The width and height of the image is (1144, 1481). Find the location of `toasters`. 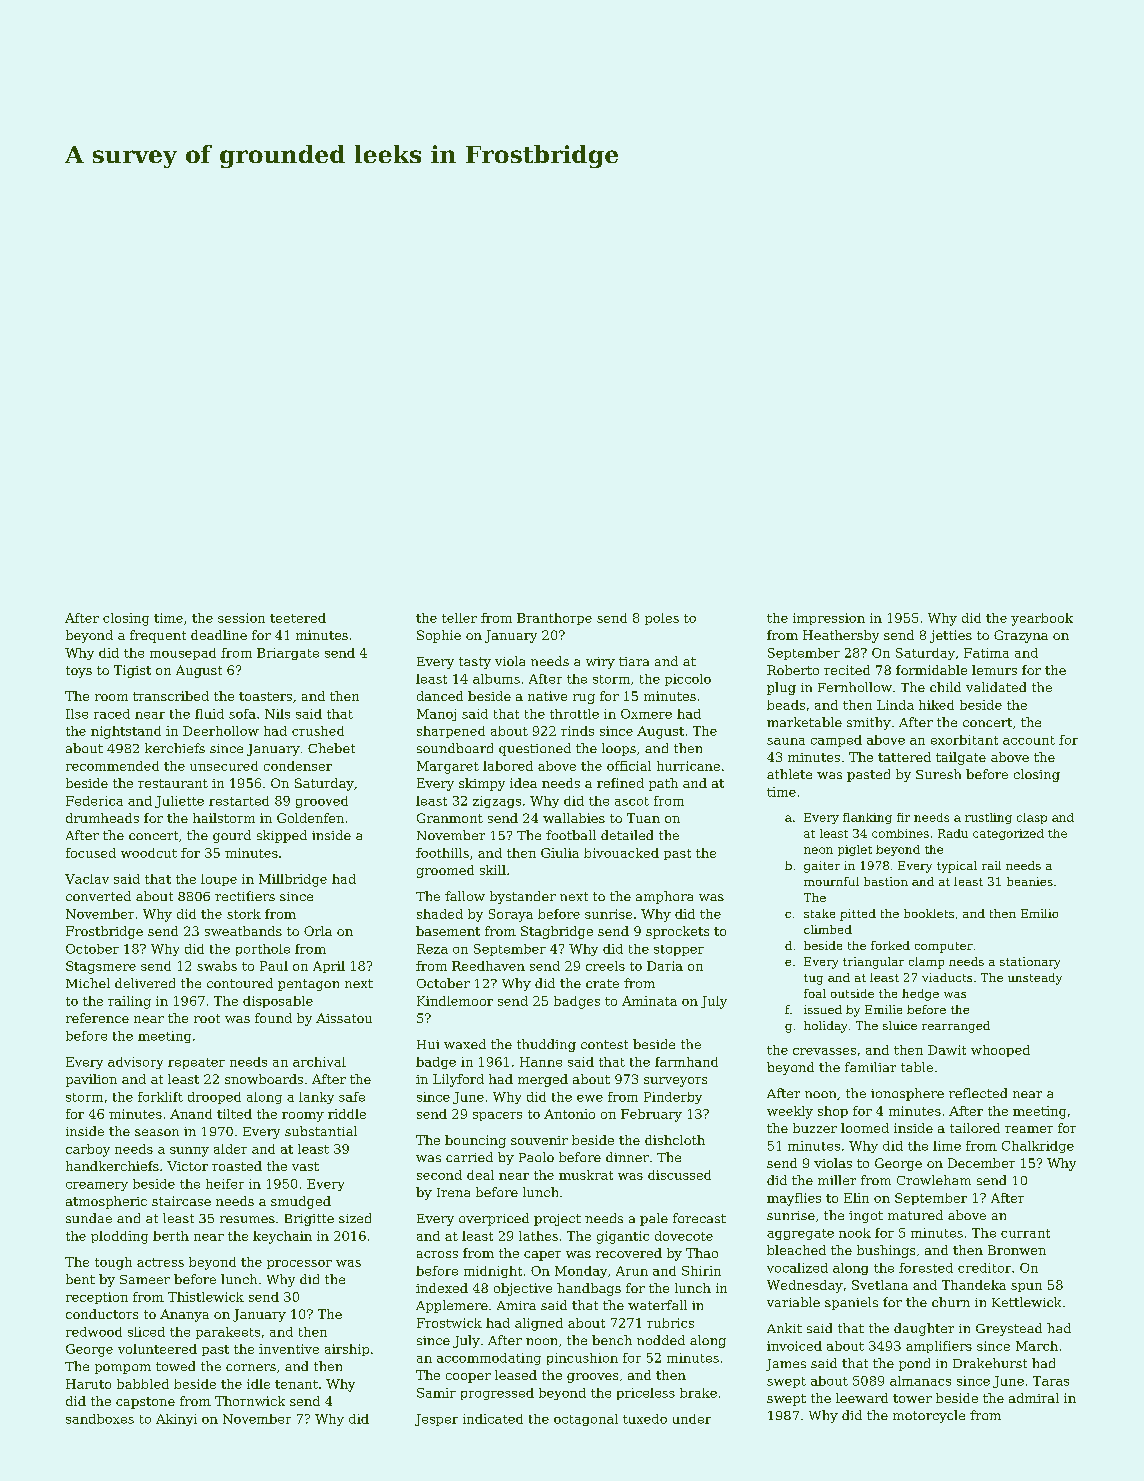

toasters is located at coordinates (265, 696).
